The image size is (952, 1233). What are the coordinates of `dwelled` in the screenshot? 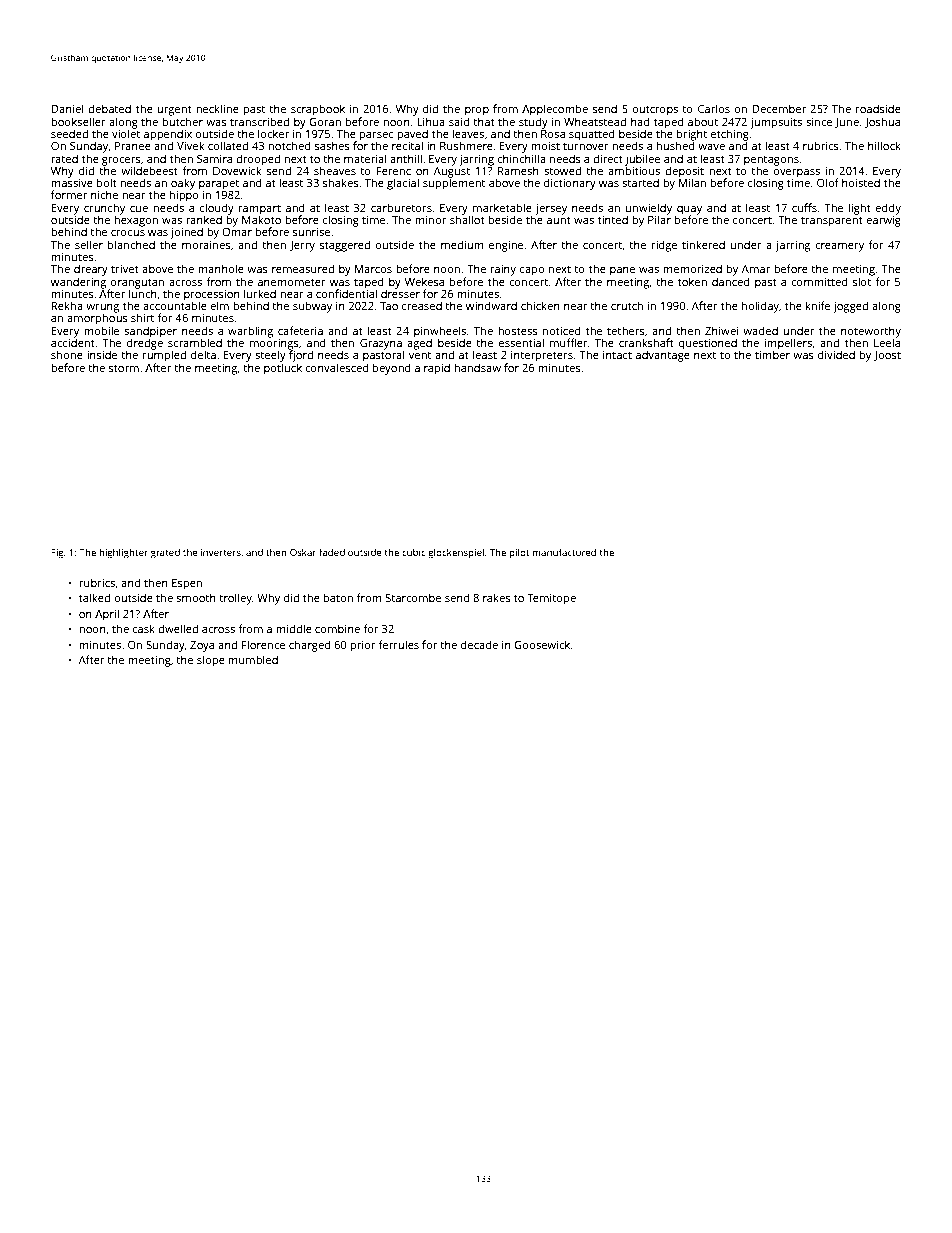 It's located at (178, 628).
